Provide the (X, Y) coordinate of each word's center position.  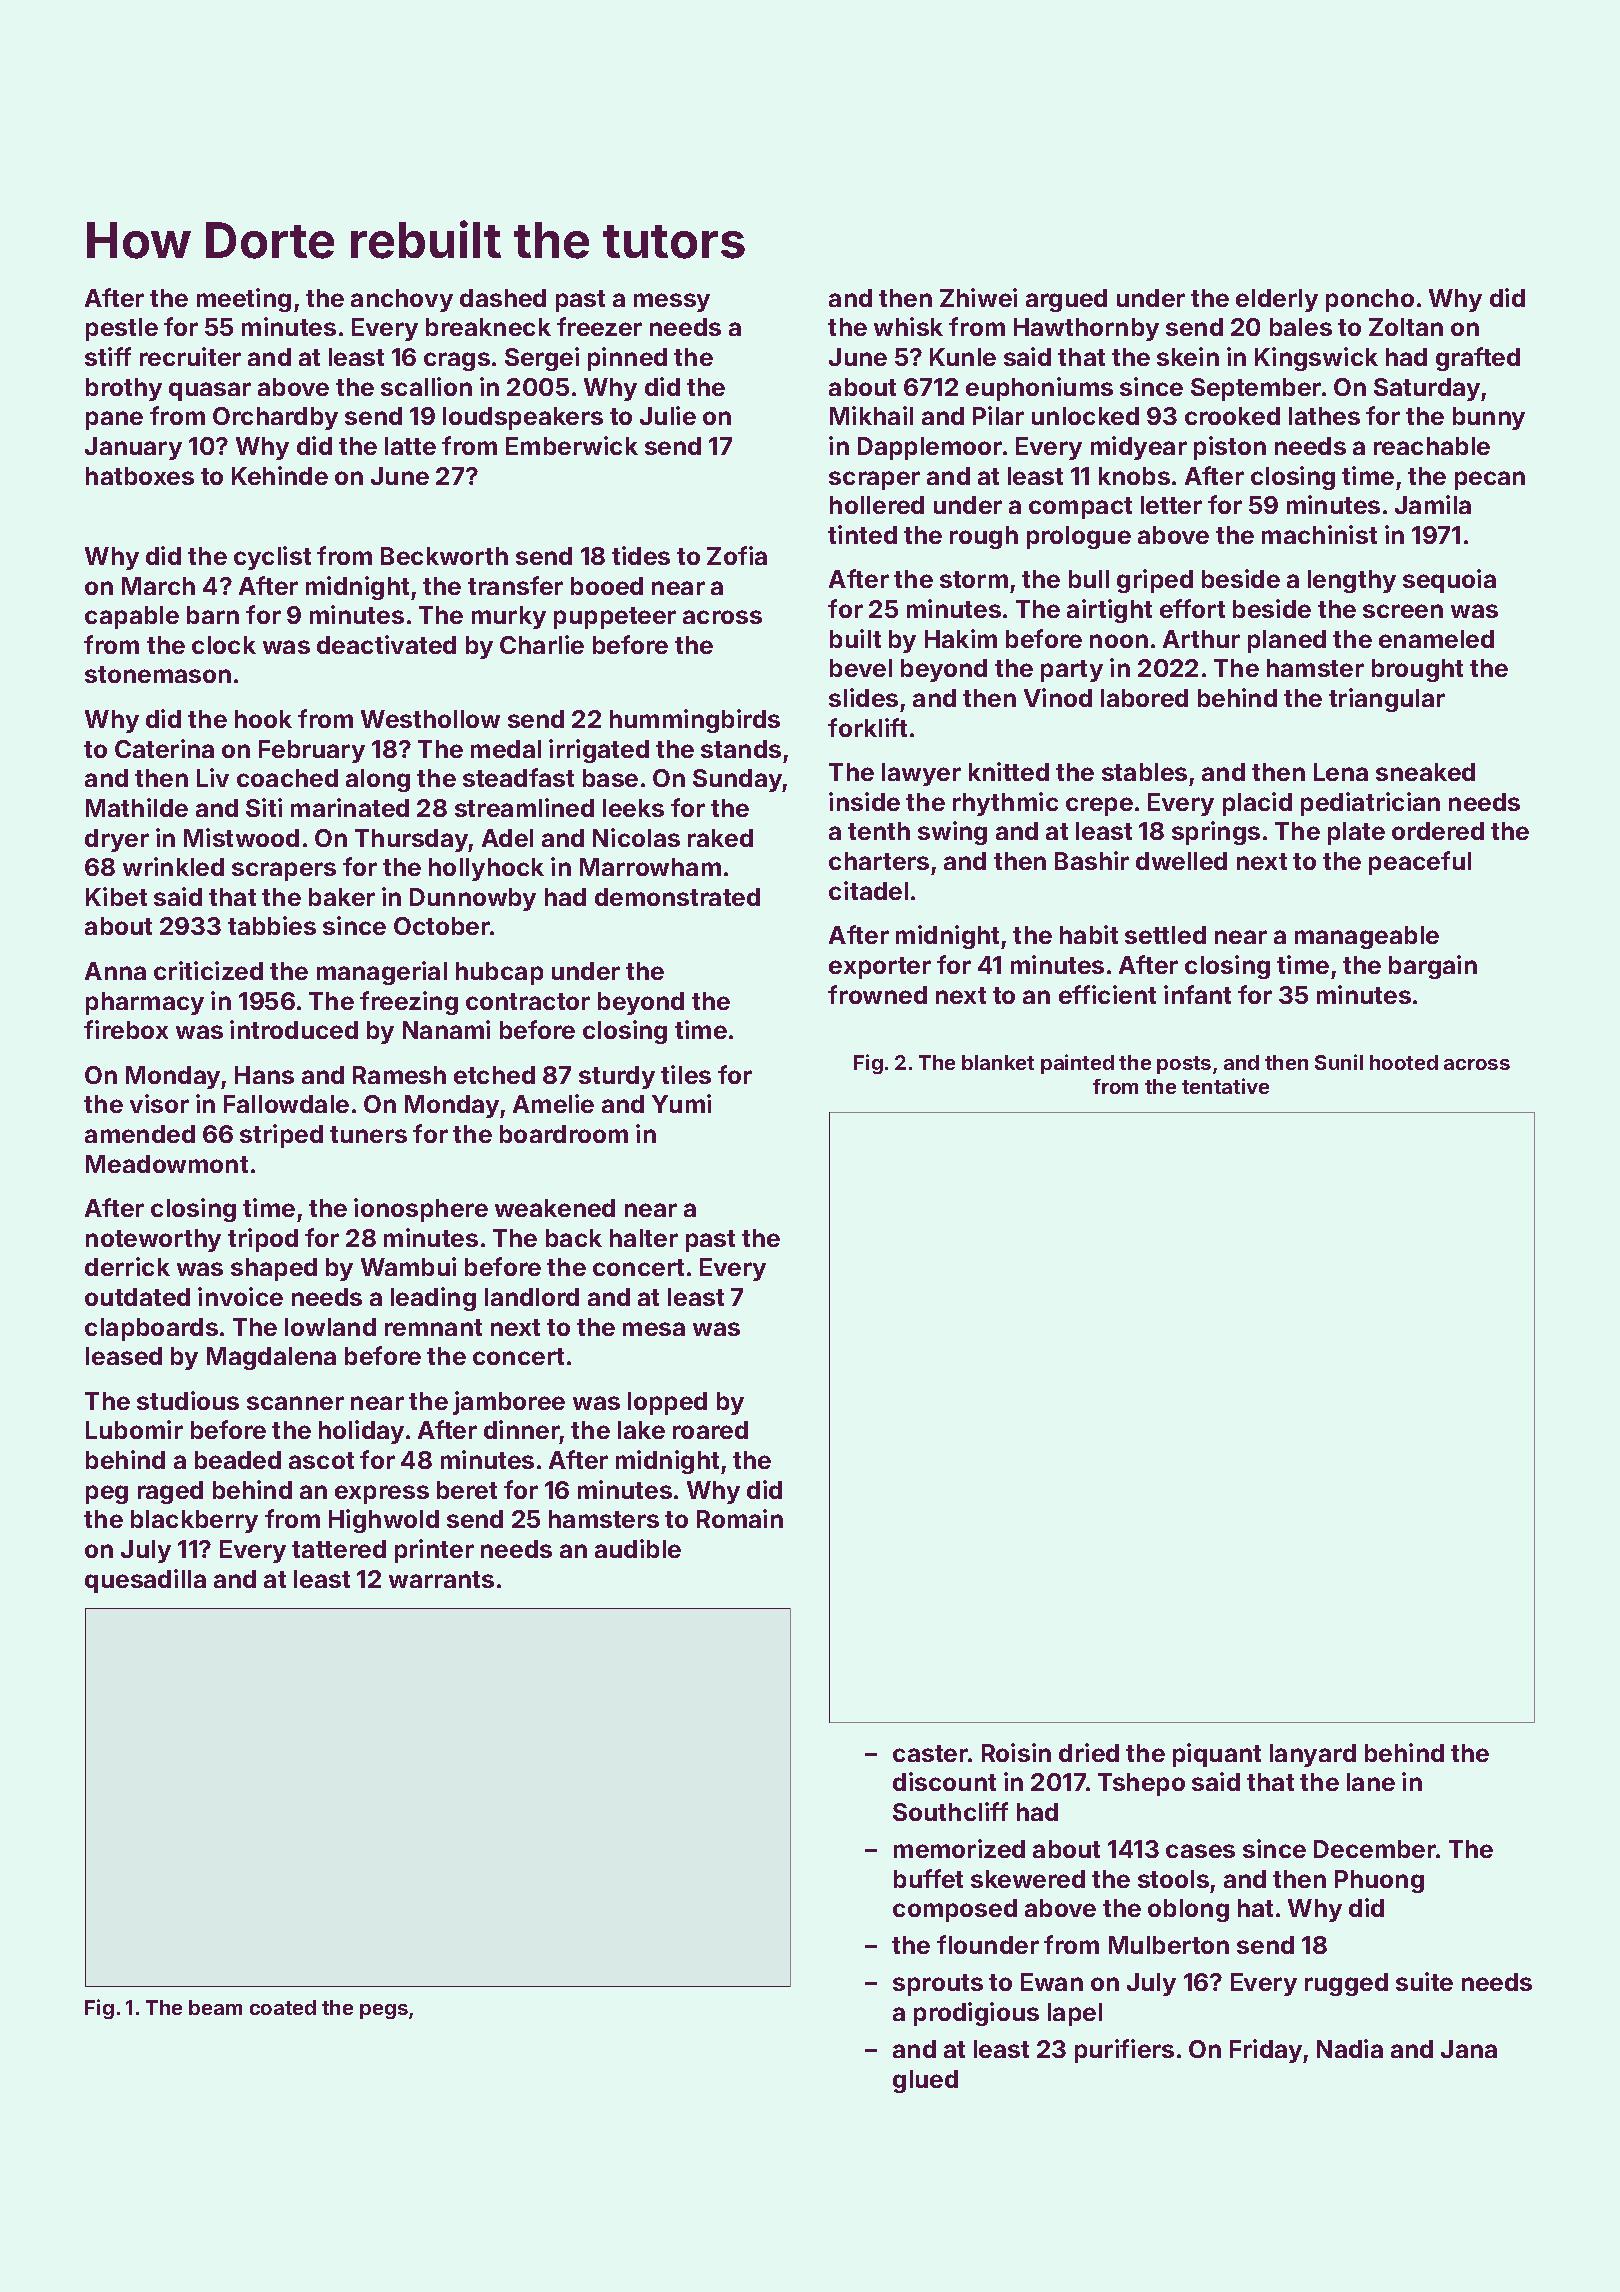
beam (215, 2007)
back (574, 1238)
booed (607, 586)
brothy (124, 389)
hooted (1404, 1062)
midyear (1139, 448)
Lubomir (134, 1429)
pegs (384, 2011)
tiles (686, 1074)
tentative (1225, 1086)
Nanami (446, 1029)
